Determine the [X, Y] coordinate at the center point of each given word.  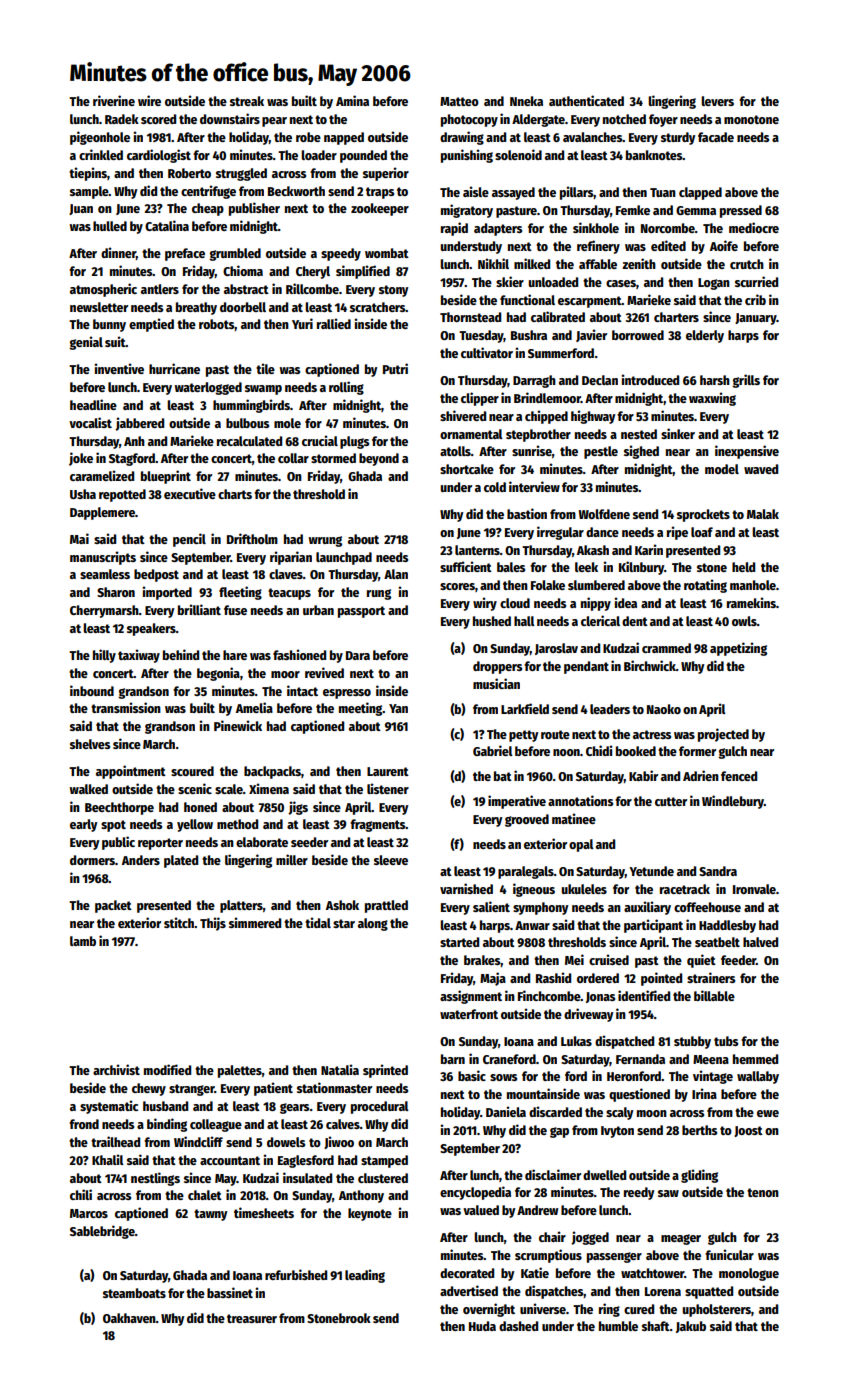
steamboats [134, 1293]
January [756, 319]
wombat [387, 253]
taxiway [139, 656]
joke [81, 459]
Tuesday [481, 336]
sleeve [391, 860]
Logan [714, 284]
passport [361, 612]
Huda [482, 1326]
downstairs [230, 118]
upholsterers [716, 1310]
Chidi [599, 750]
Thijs [213, 924]
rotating [705, 586]
